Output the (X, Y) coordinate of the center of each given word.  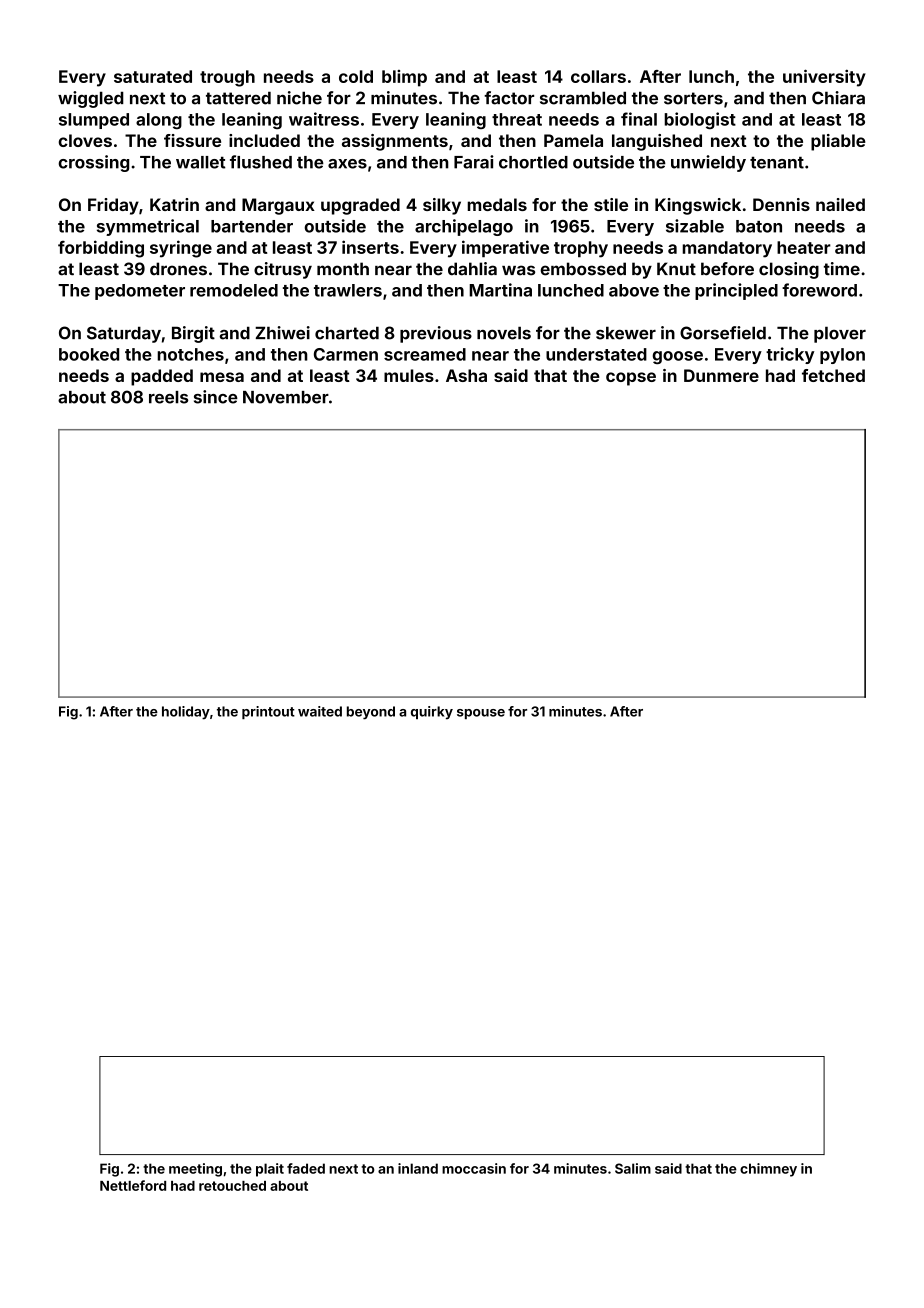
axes (347, 164)
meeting (195, 1170)
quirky (432, 713)
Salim (633, 1168)
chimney (768, 1170)
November (286, 397)
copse (631, 379)
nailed (840, 204)
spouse (481, 714)
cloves (85, 140)
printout (268, 712)
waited (320, 711)
